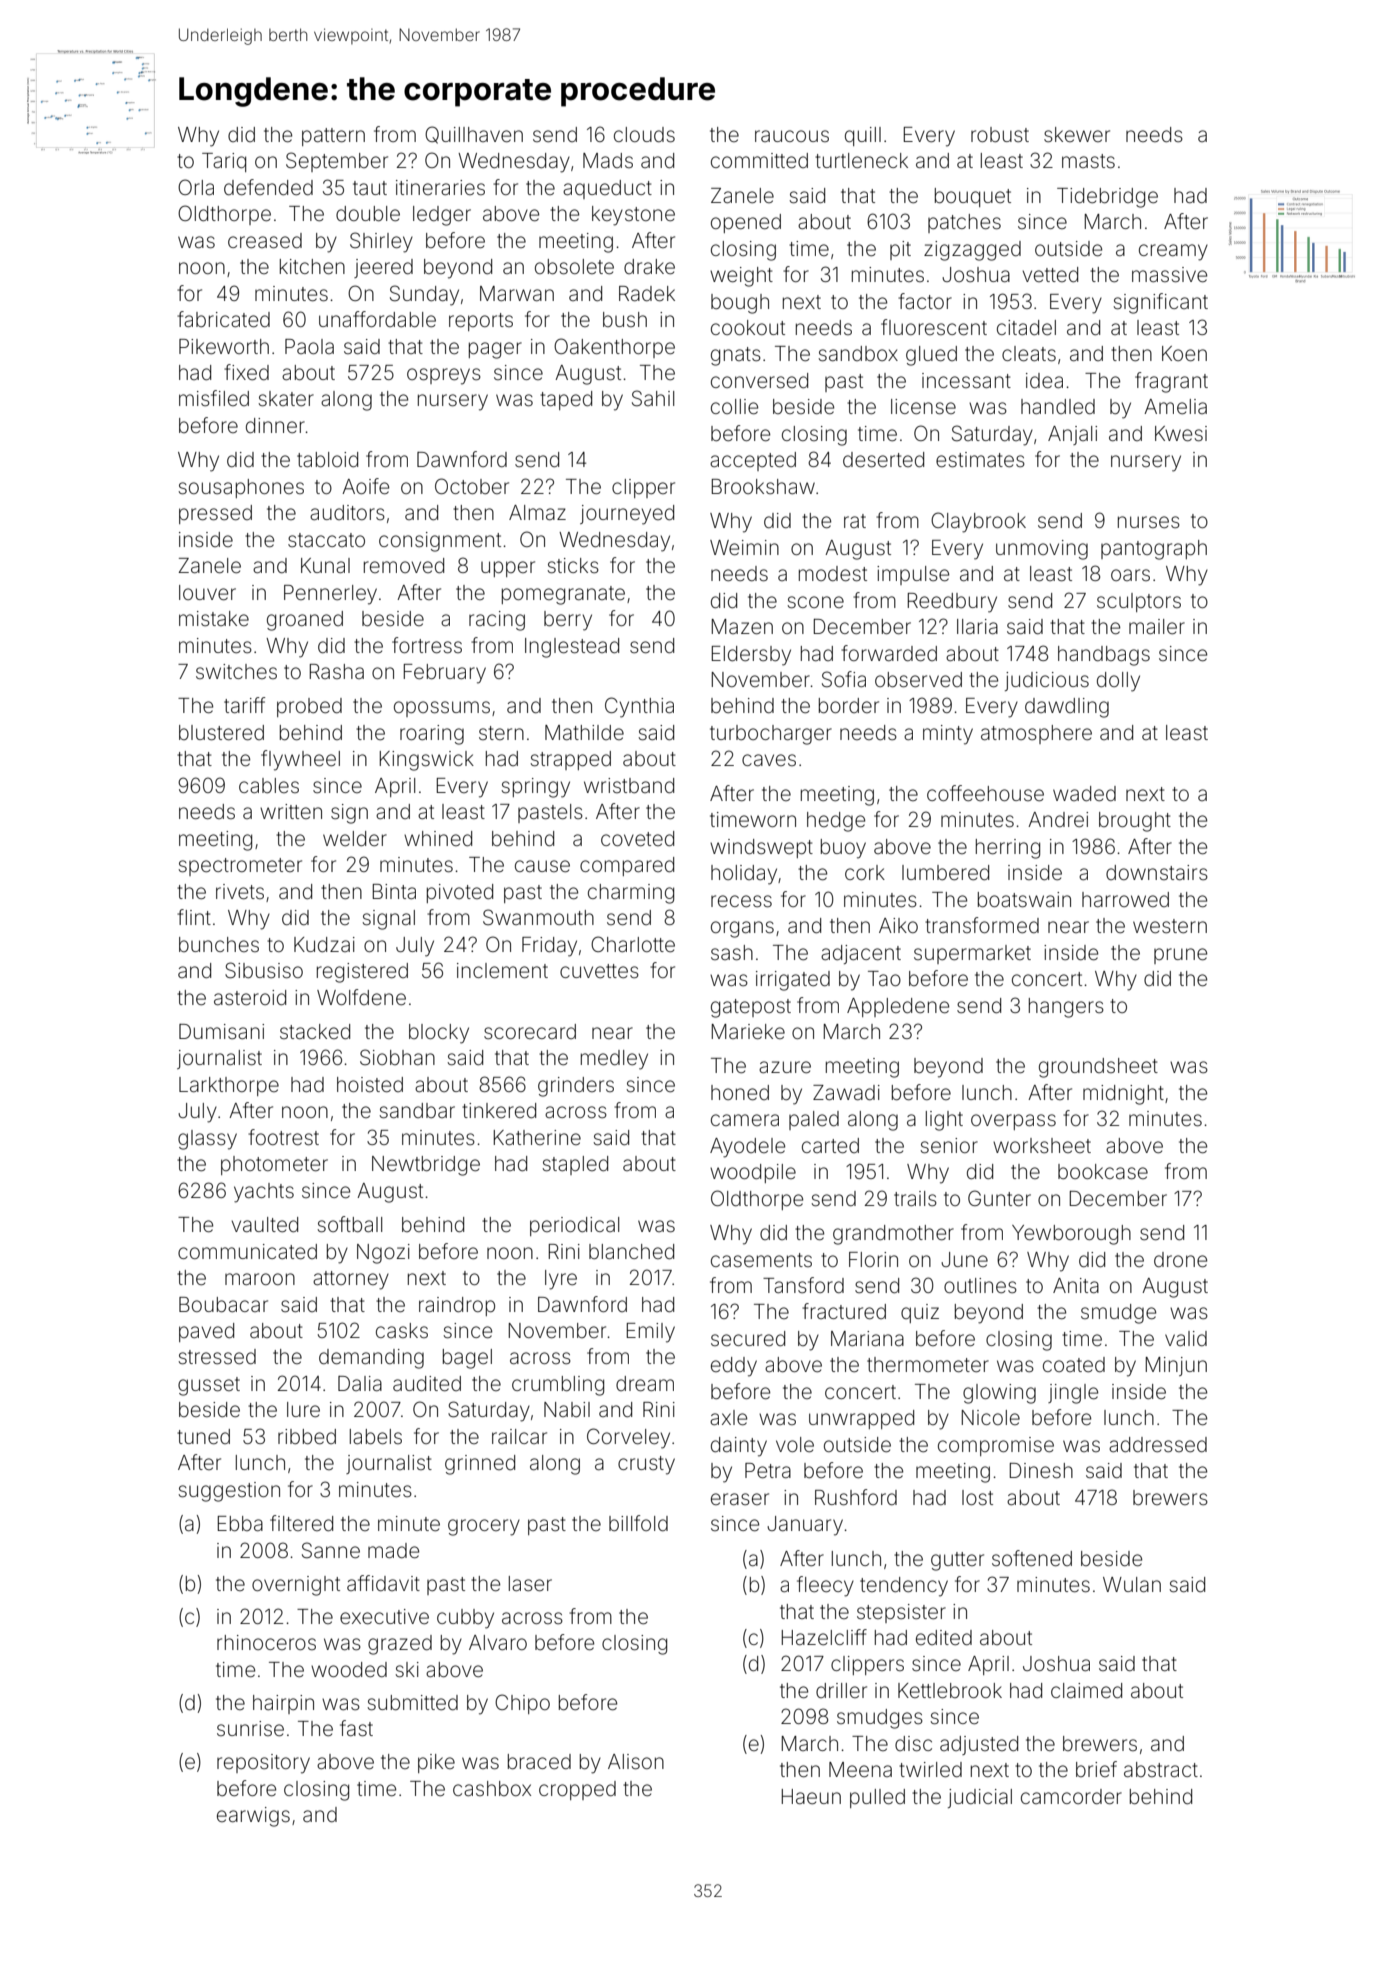  What do you see at coordinates (792, 136) in the screenshot?
I see `raucous` at bounding box center [792, 136].
